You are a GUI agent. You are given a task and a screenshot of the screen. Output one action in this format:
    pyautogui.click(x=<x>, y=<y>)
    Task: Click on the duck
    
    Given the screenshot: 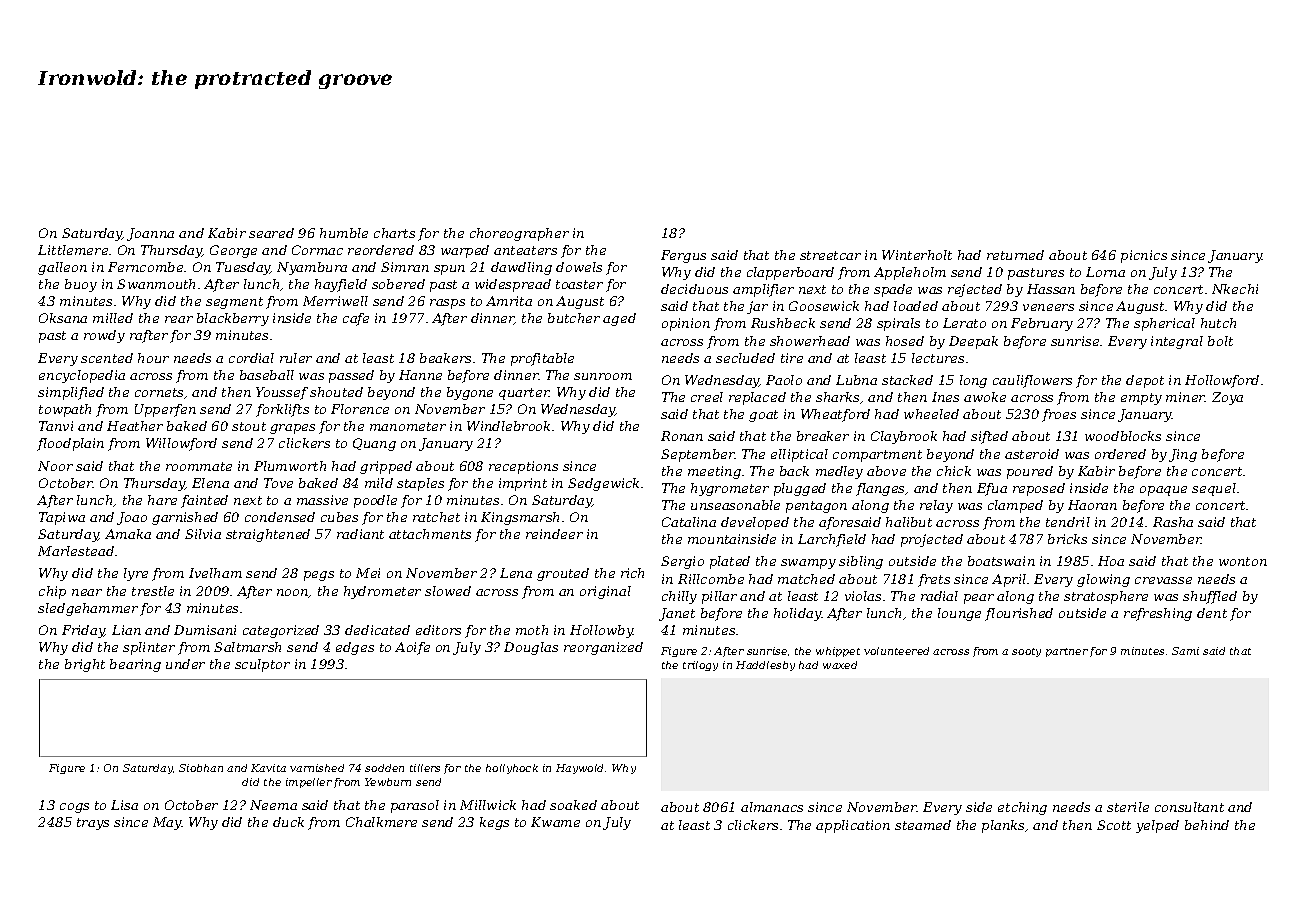 What is the action you would take?
    pyautogui.click(x=288, y=822)
